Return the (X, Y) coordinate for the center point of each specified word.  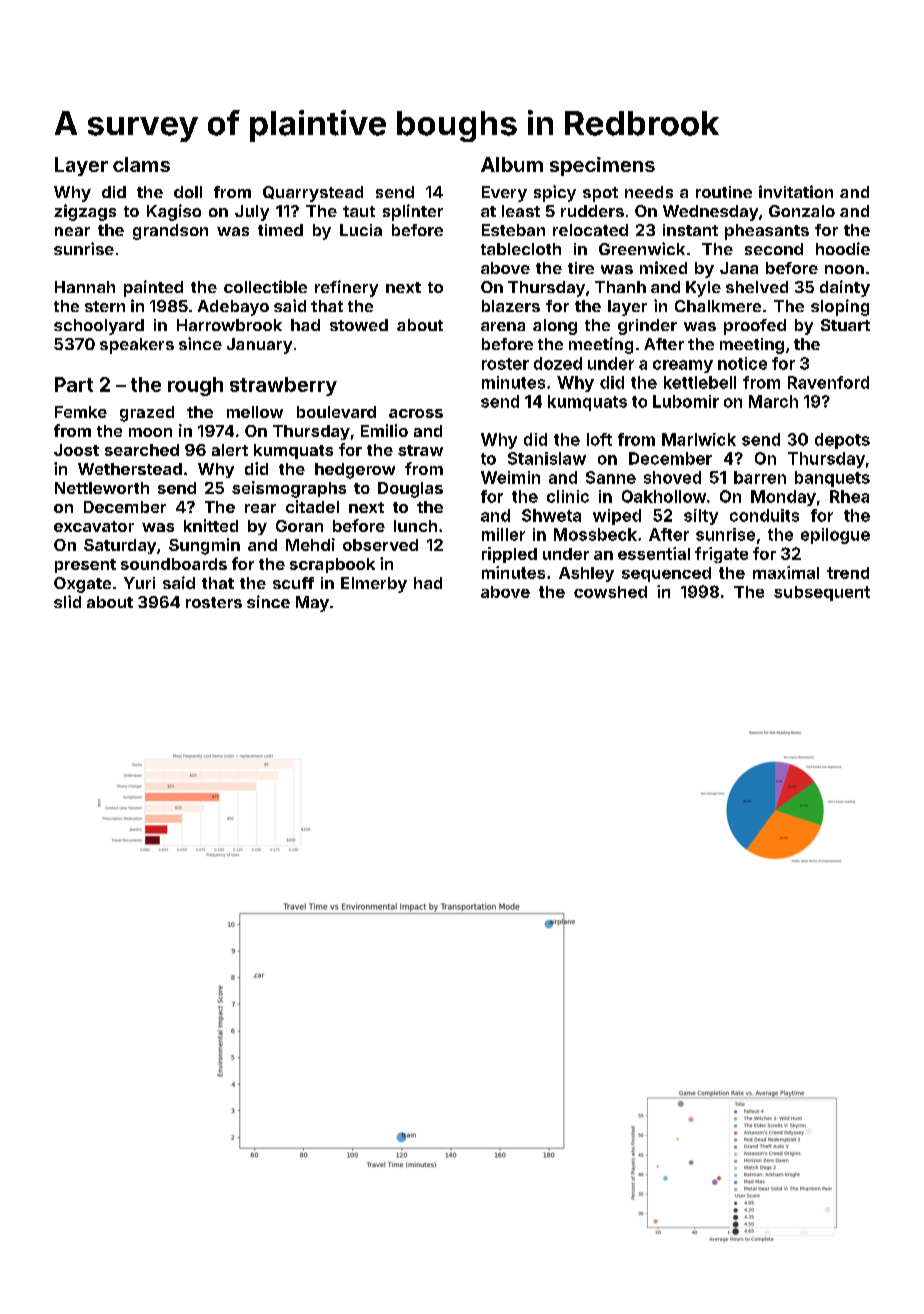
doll (188, 192)
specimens (602, 166)
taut (359, 211)
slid (67, 601)
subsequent (822, 593)
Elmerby (374, 585)
